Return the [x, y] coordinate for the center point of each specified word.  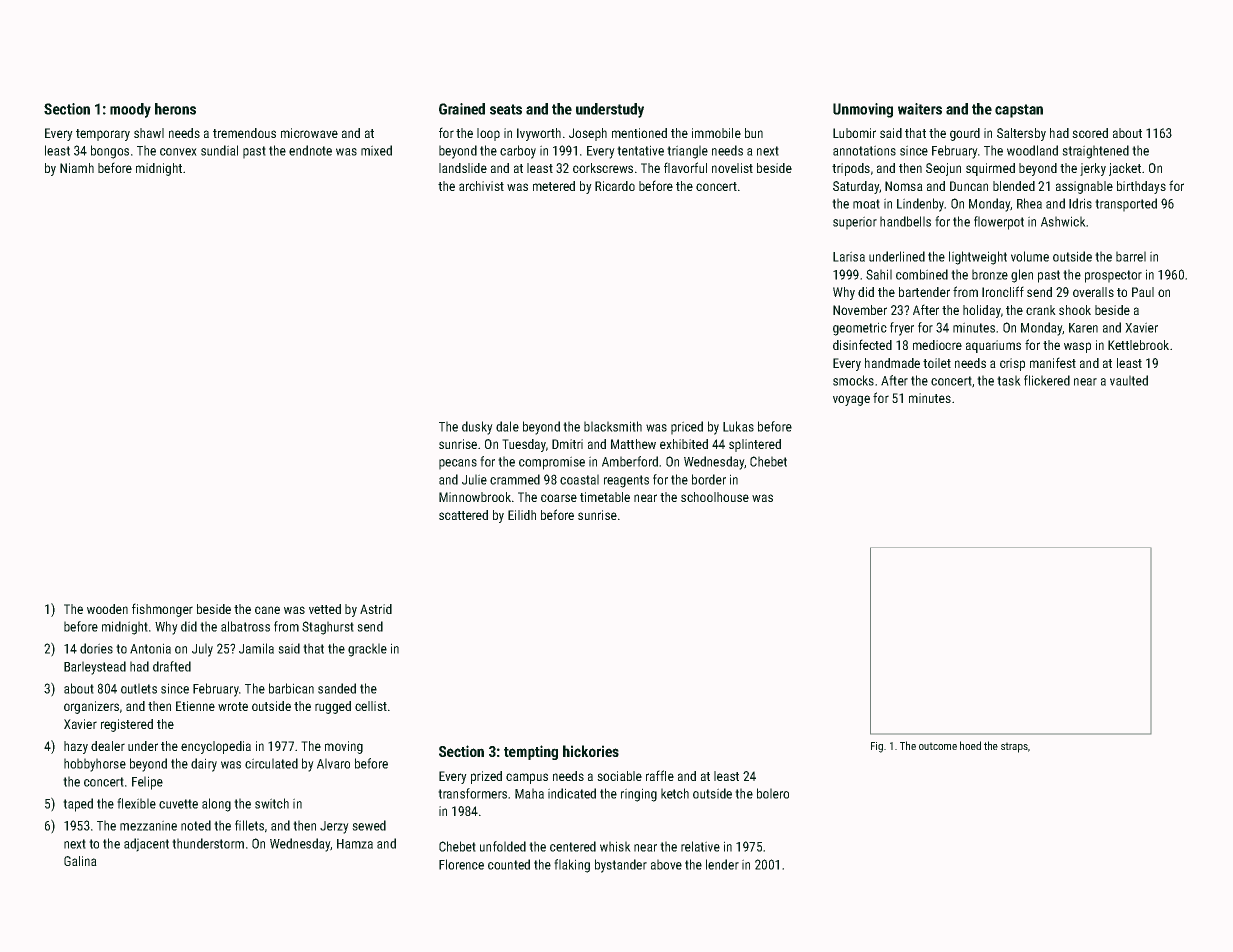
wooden [107, 609]
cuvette [178, 804]
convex [178, 152]
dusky [477, 428]
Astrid [376, 609]
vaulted [1129, 380]
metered [554, 186]
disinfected [862, 344]
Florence [461, 864]
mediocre [937, 345]
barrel [1131, 256]
